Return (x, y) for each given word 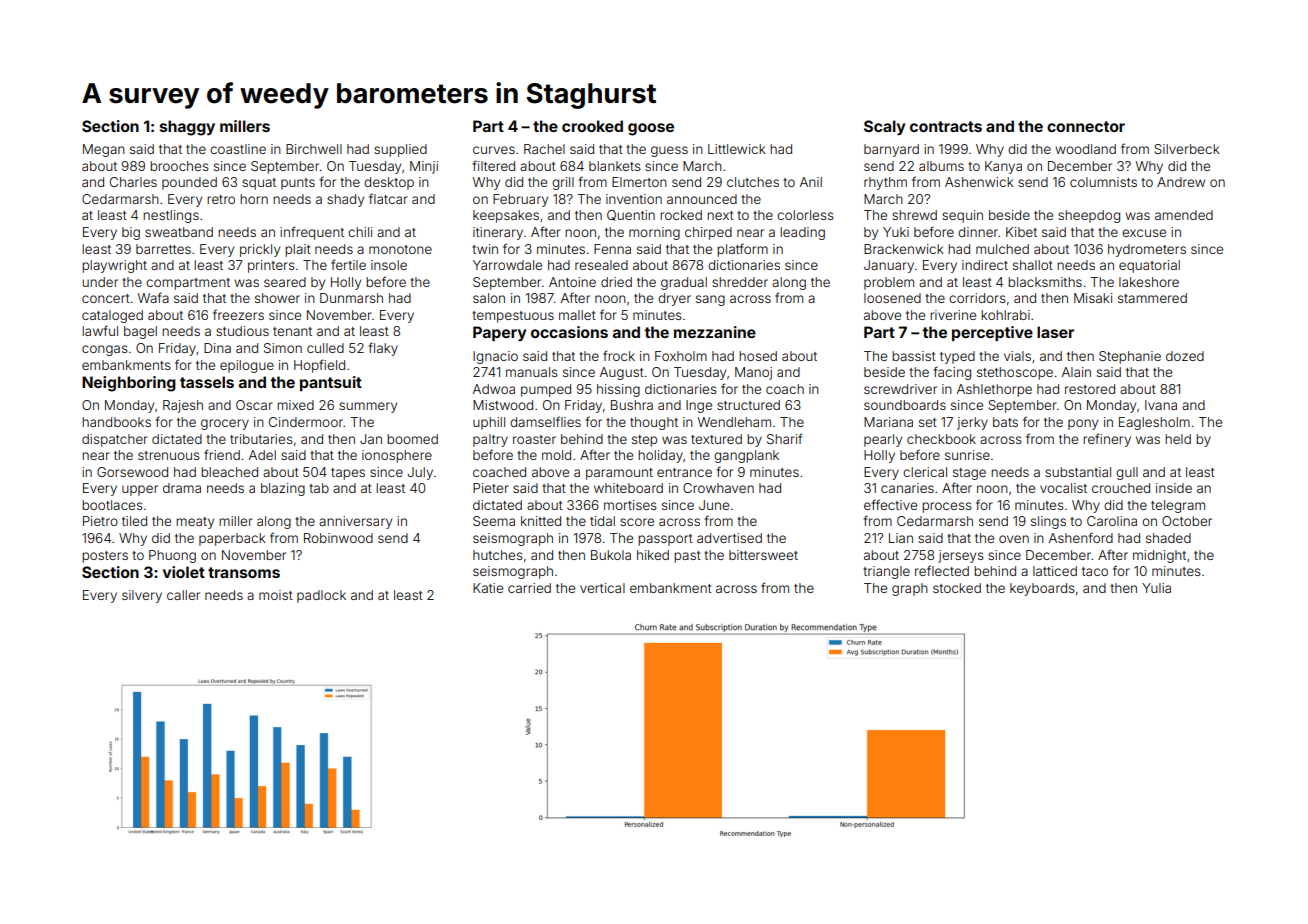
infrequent (312, 233)
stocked (957, 588)
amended (1184, 215)
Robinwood (338, 538)
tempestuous (513, 317)
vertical (602, 588)
